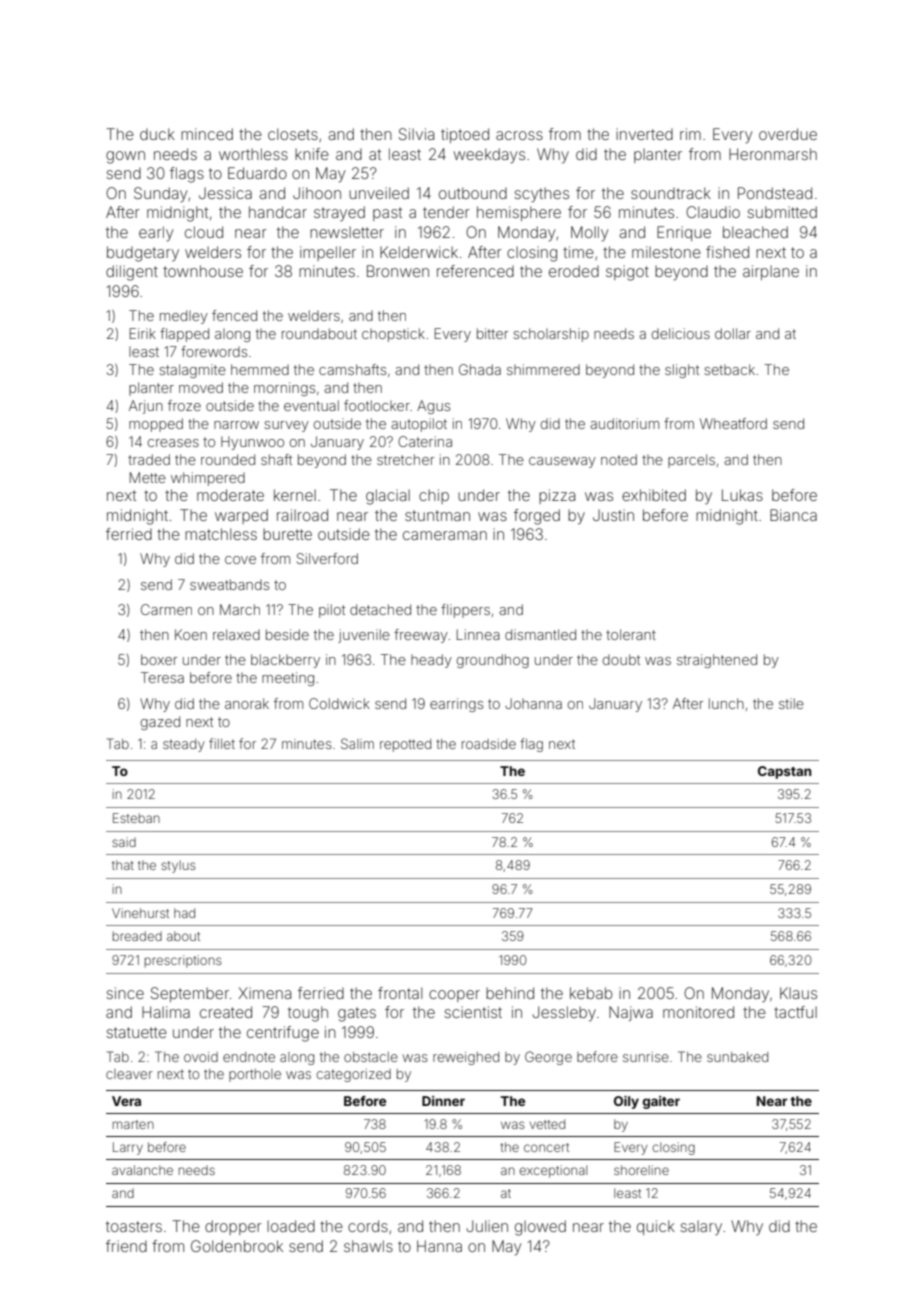 Image resolution: width=924 pixels, height=1308 pixels. I want to click on setback, so click(729, 369).
